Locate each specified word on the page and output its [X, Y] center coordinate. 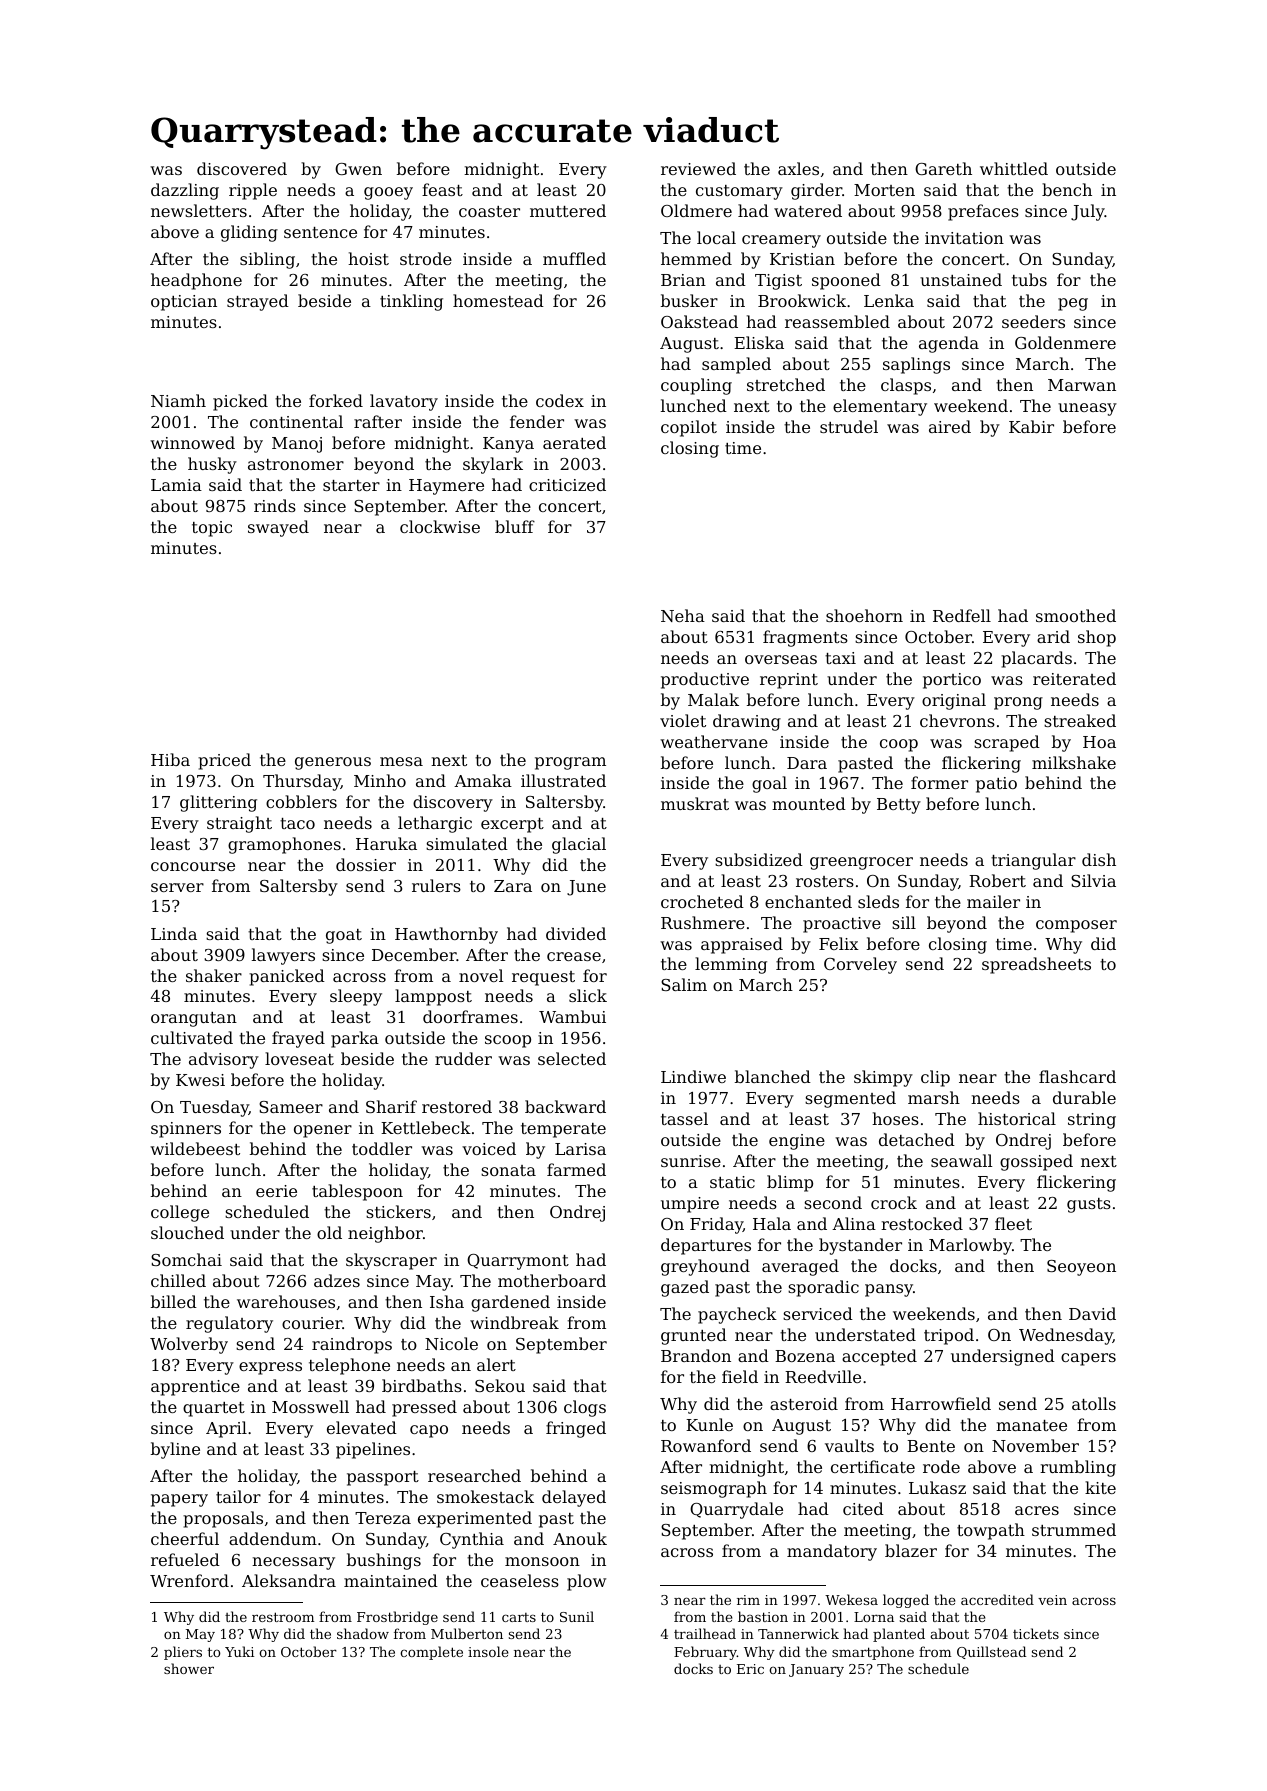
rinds [275, 505]
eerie [276, 1191]
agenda [949, 344]
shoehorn [864, 615]
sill [904, 922]
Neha [683, 615]
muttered [568, 210]
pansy [889, 1290]
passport [383, 1478]
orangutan [194, 1019]
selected [572, 1058]
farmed [576, 1169]
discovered [242, 168]
